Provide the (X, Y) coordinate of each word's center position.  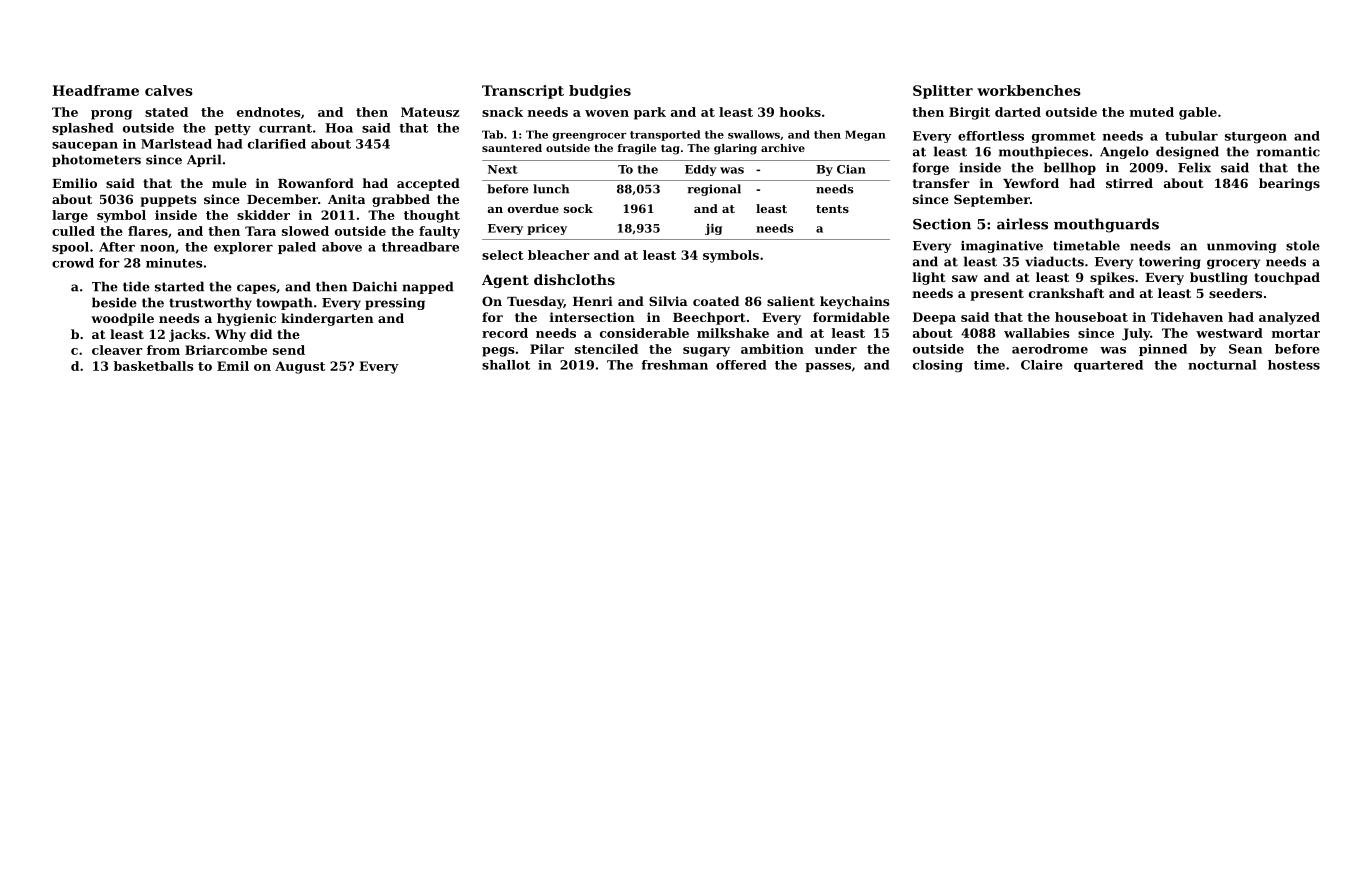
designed (1187, 152)
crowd (73, 263)
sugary (706, 352)
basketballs (154, 366)
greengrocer (589, 137)
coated (716, 301)
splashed (83, 129)
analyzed (1289, 318)
